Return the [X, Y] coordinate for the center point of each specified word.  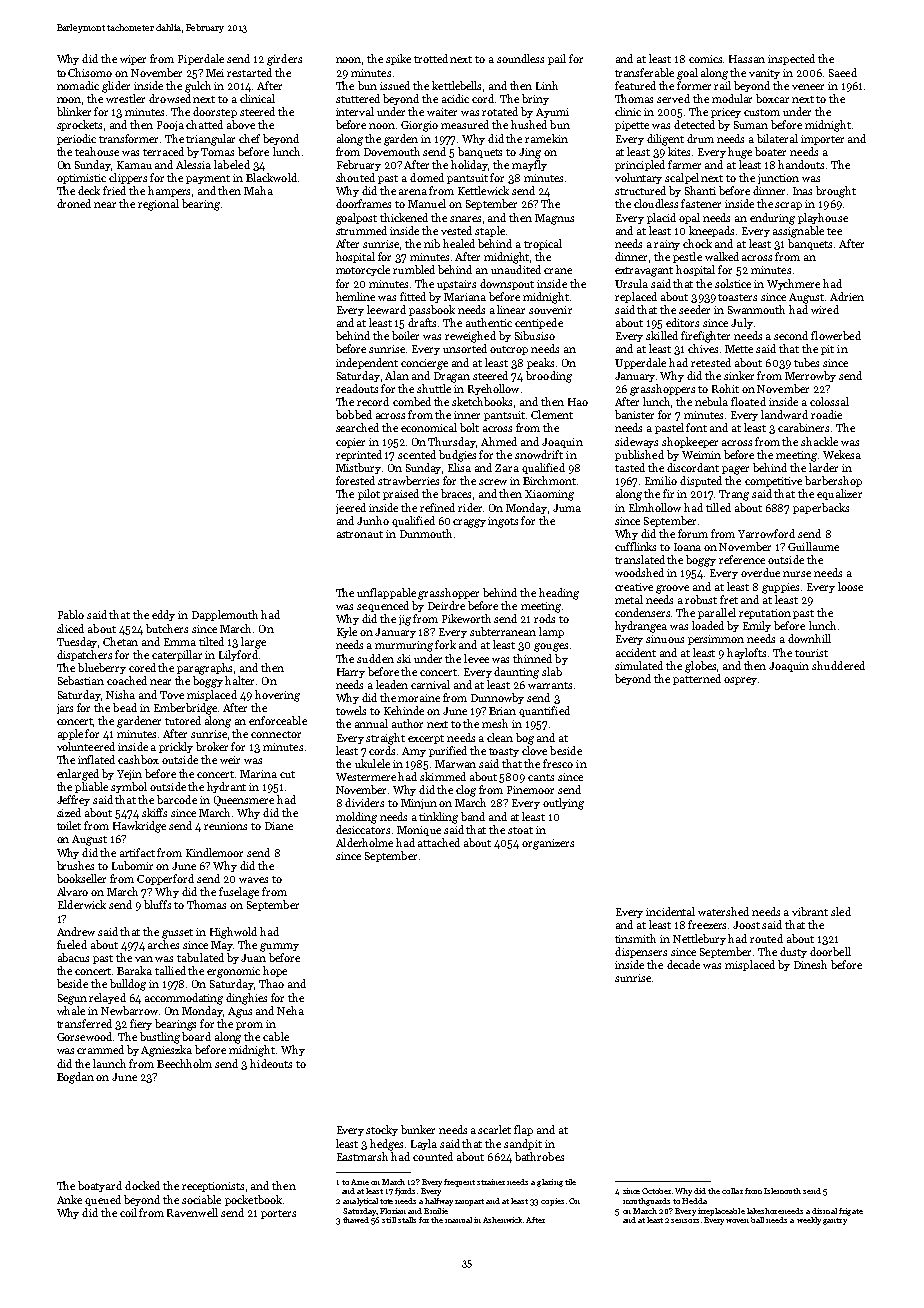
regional [158, 205]
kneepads [711, 231]
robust [701, 599]
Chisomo [90, 72]
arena [413, 192]
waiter [442, 112]
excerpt [426, 739]
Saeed [843, 72]
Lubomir [132, 865]
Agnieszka [166, 1051]
